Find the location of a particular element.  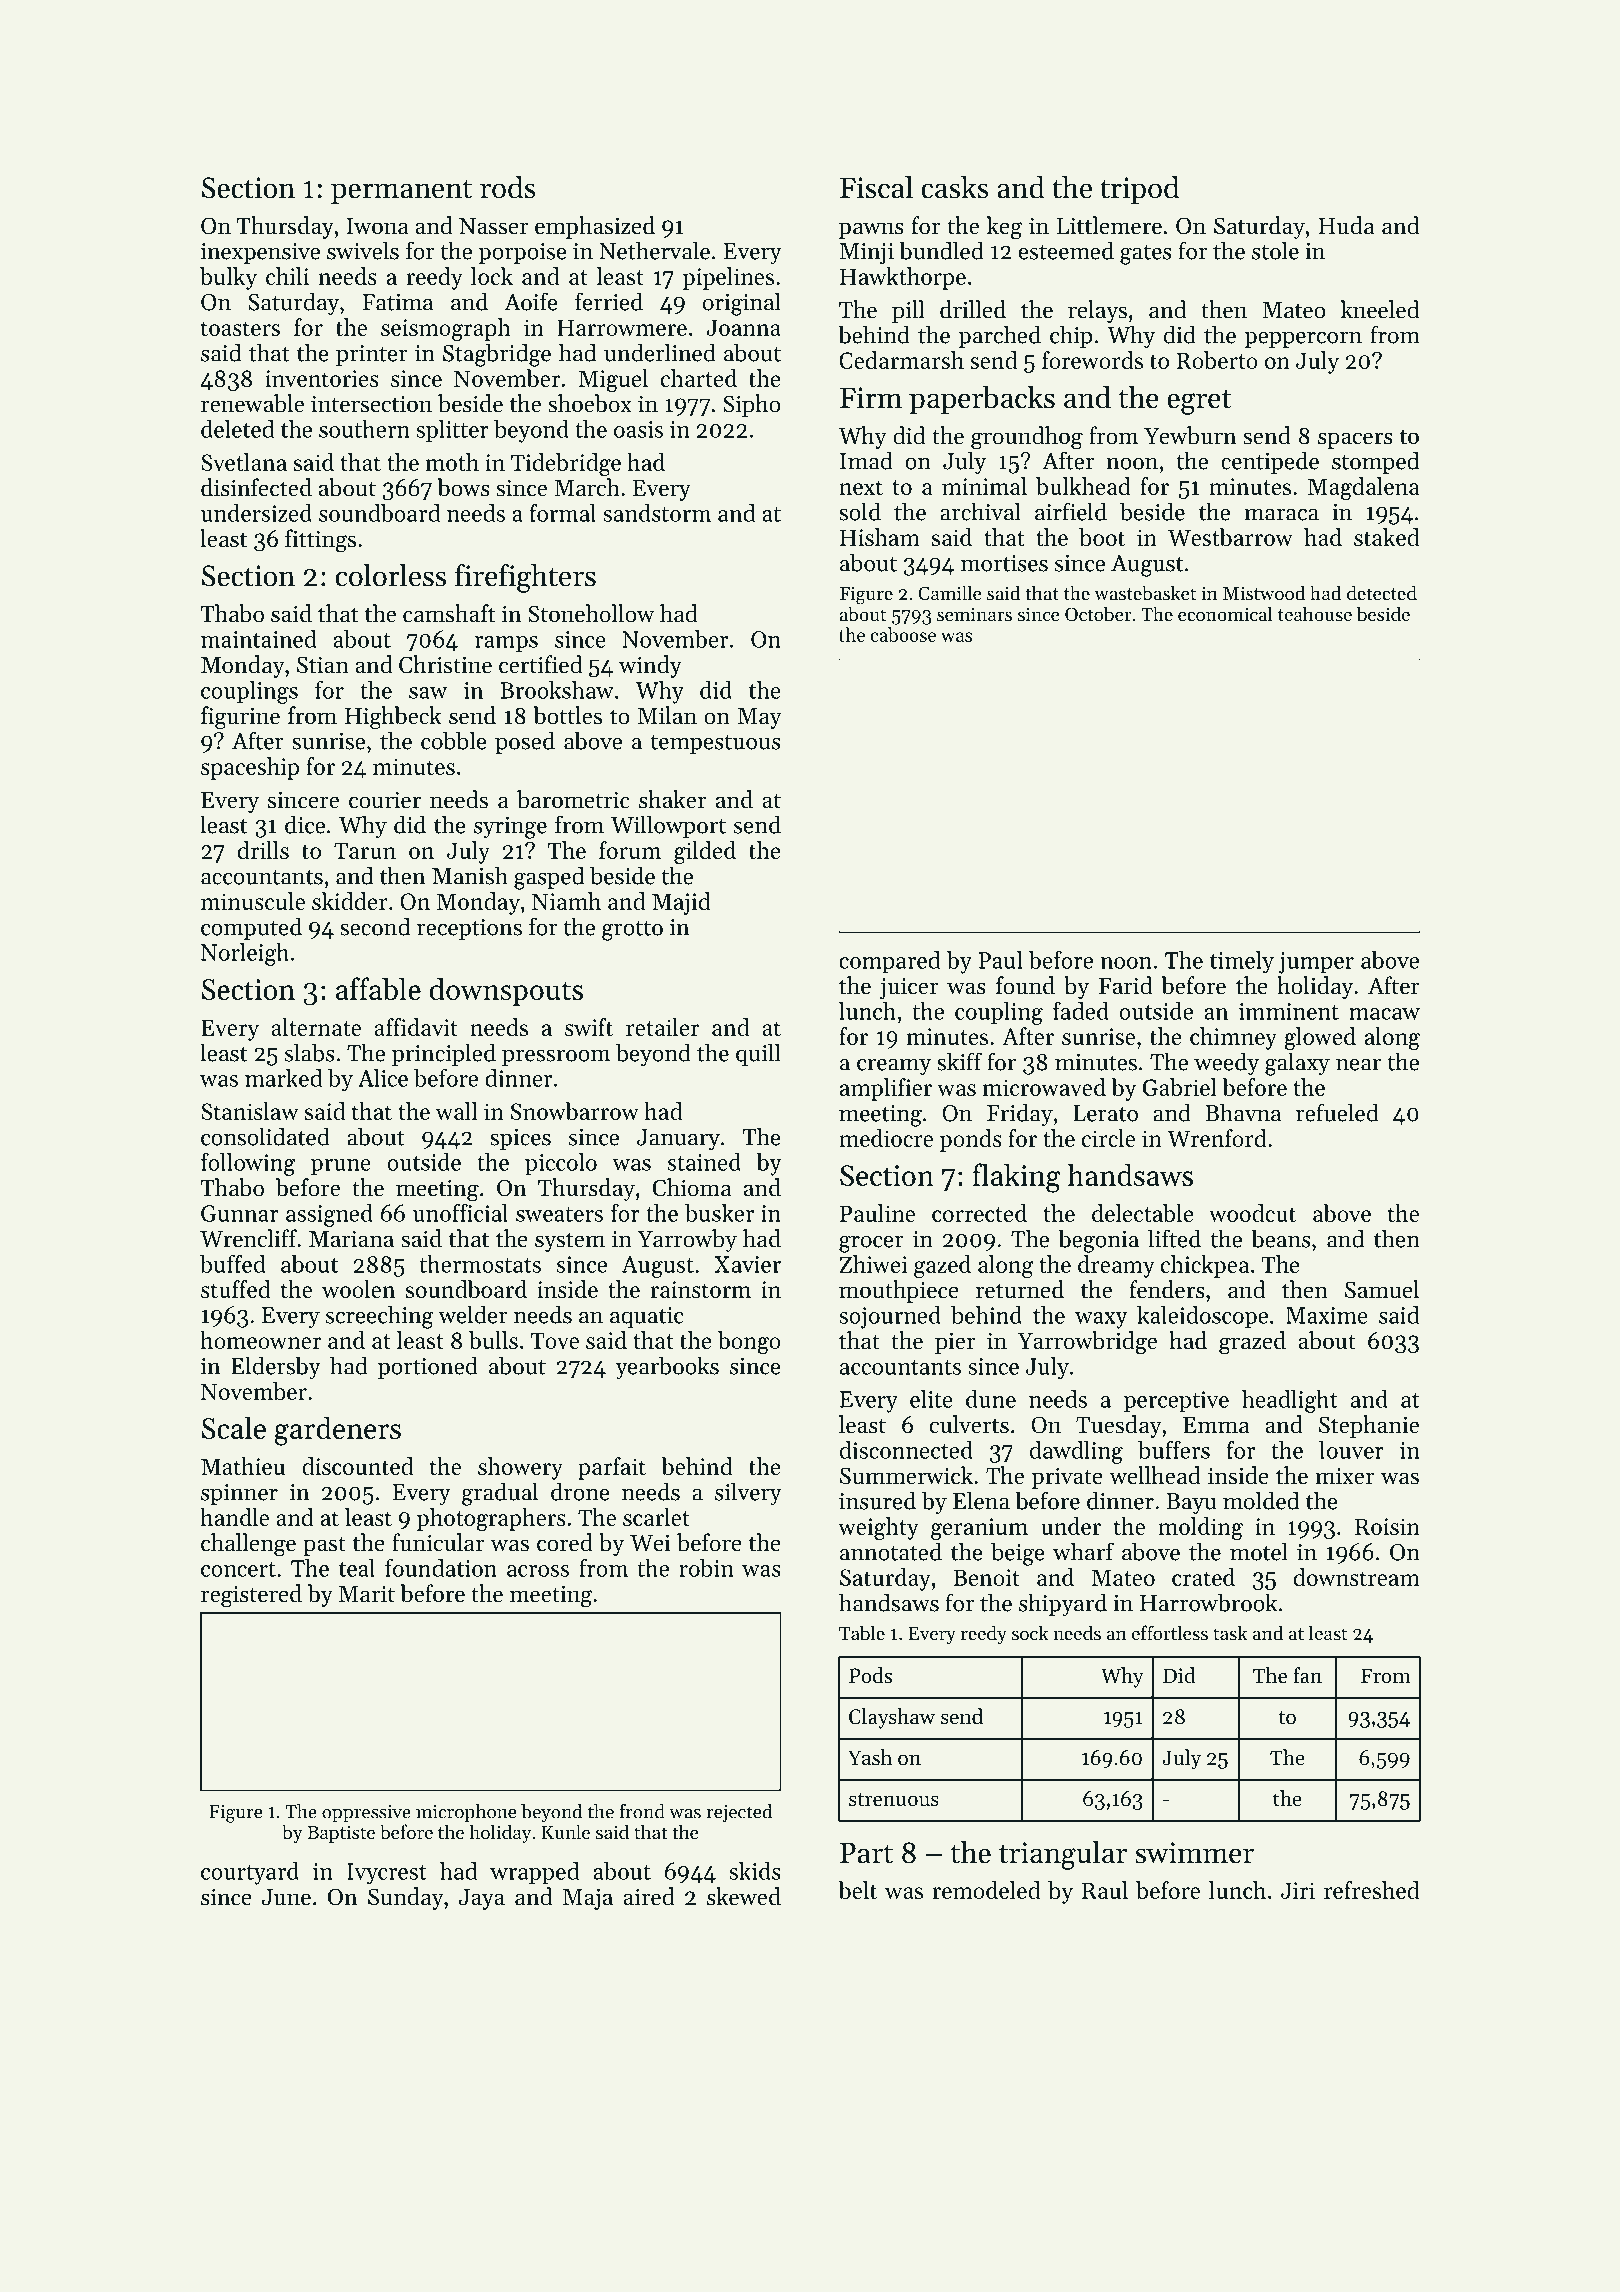

microphone is located at coordinates (466, 1813).
